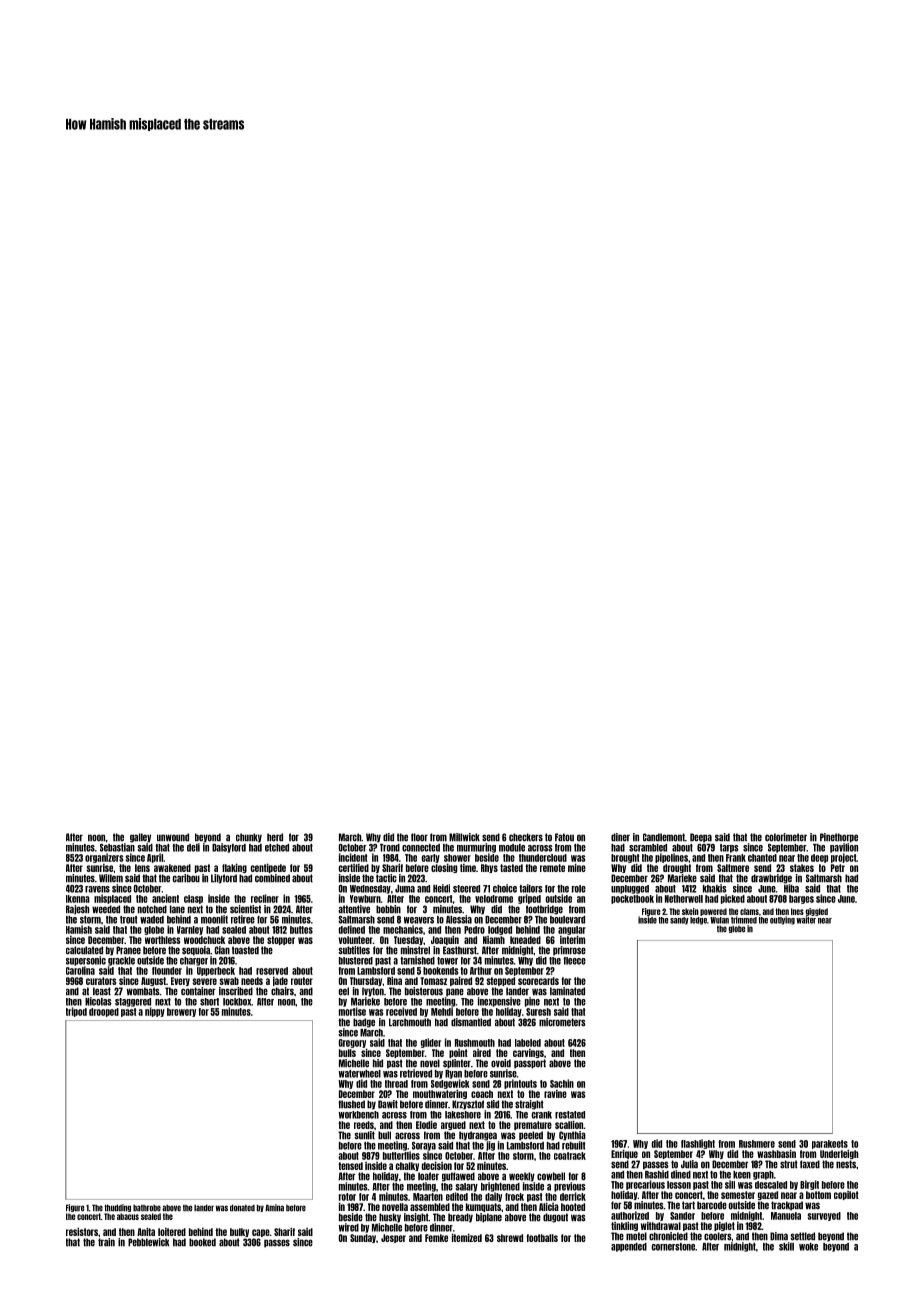 The image size is (924, 1308). What do you see at coordinates (562, 1022) in the image?
I see `micrometers` at bounding box center [562, 1022].
